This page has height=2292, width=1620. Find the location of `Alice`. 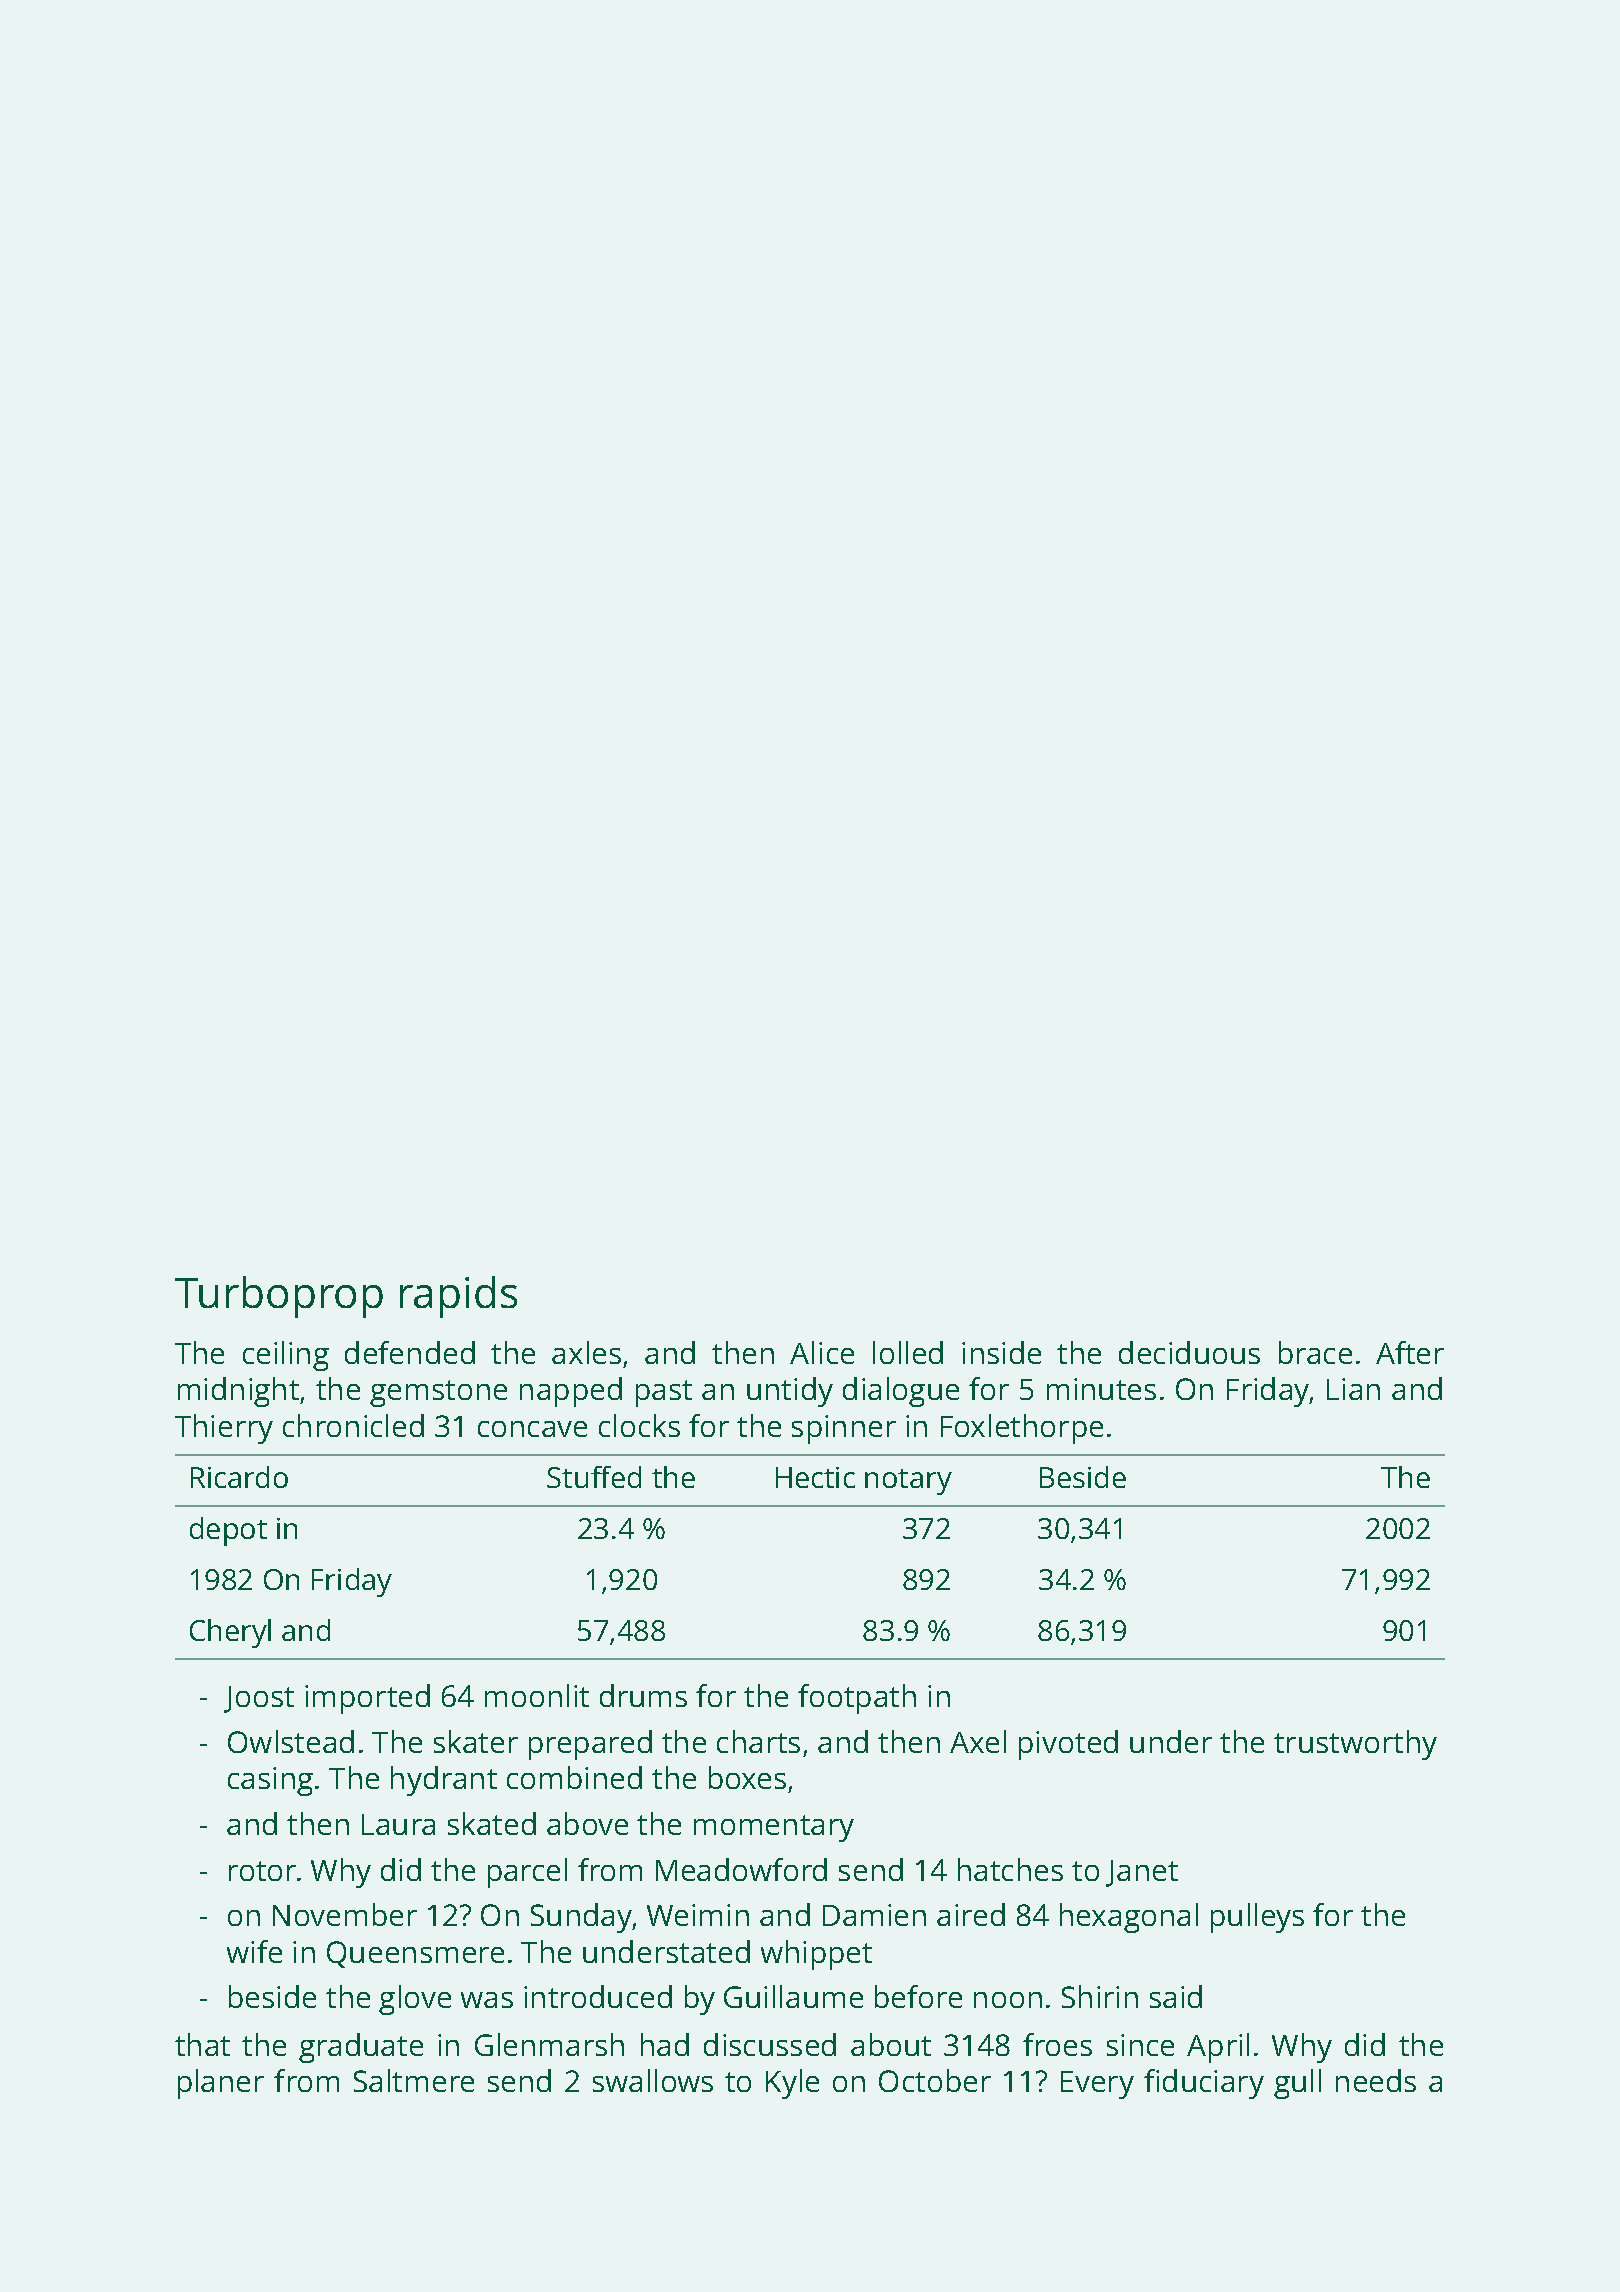

Alice is located at coordinates (822, 1352).
